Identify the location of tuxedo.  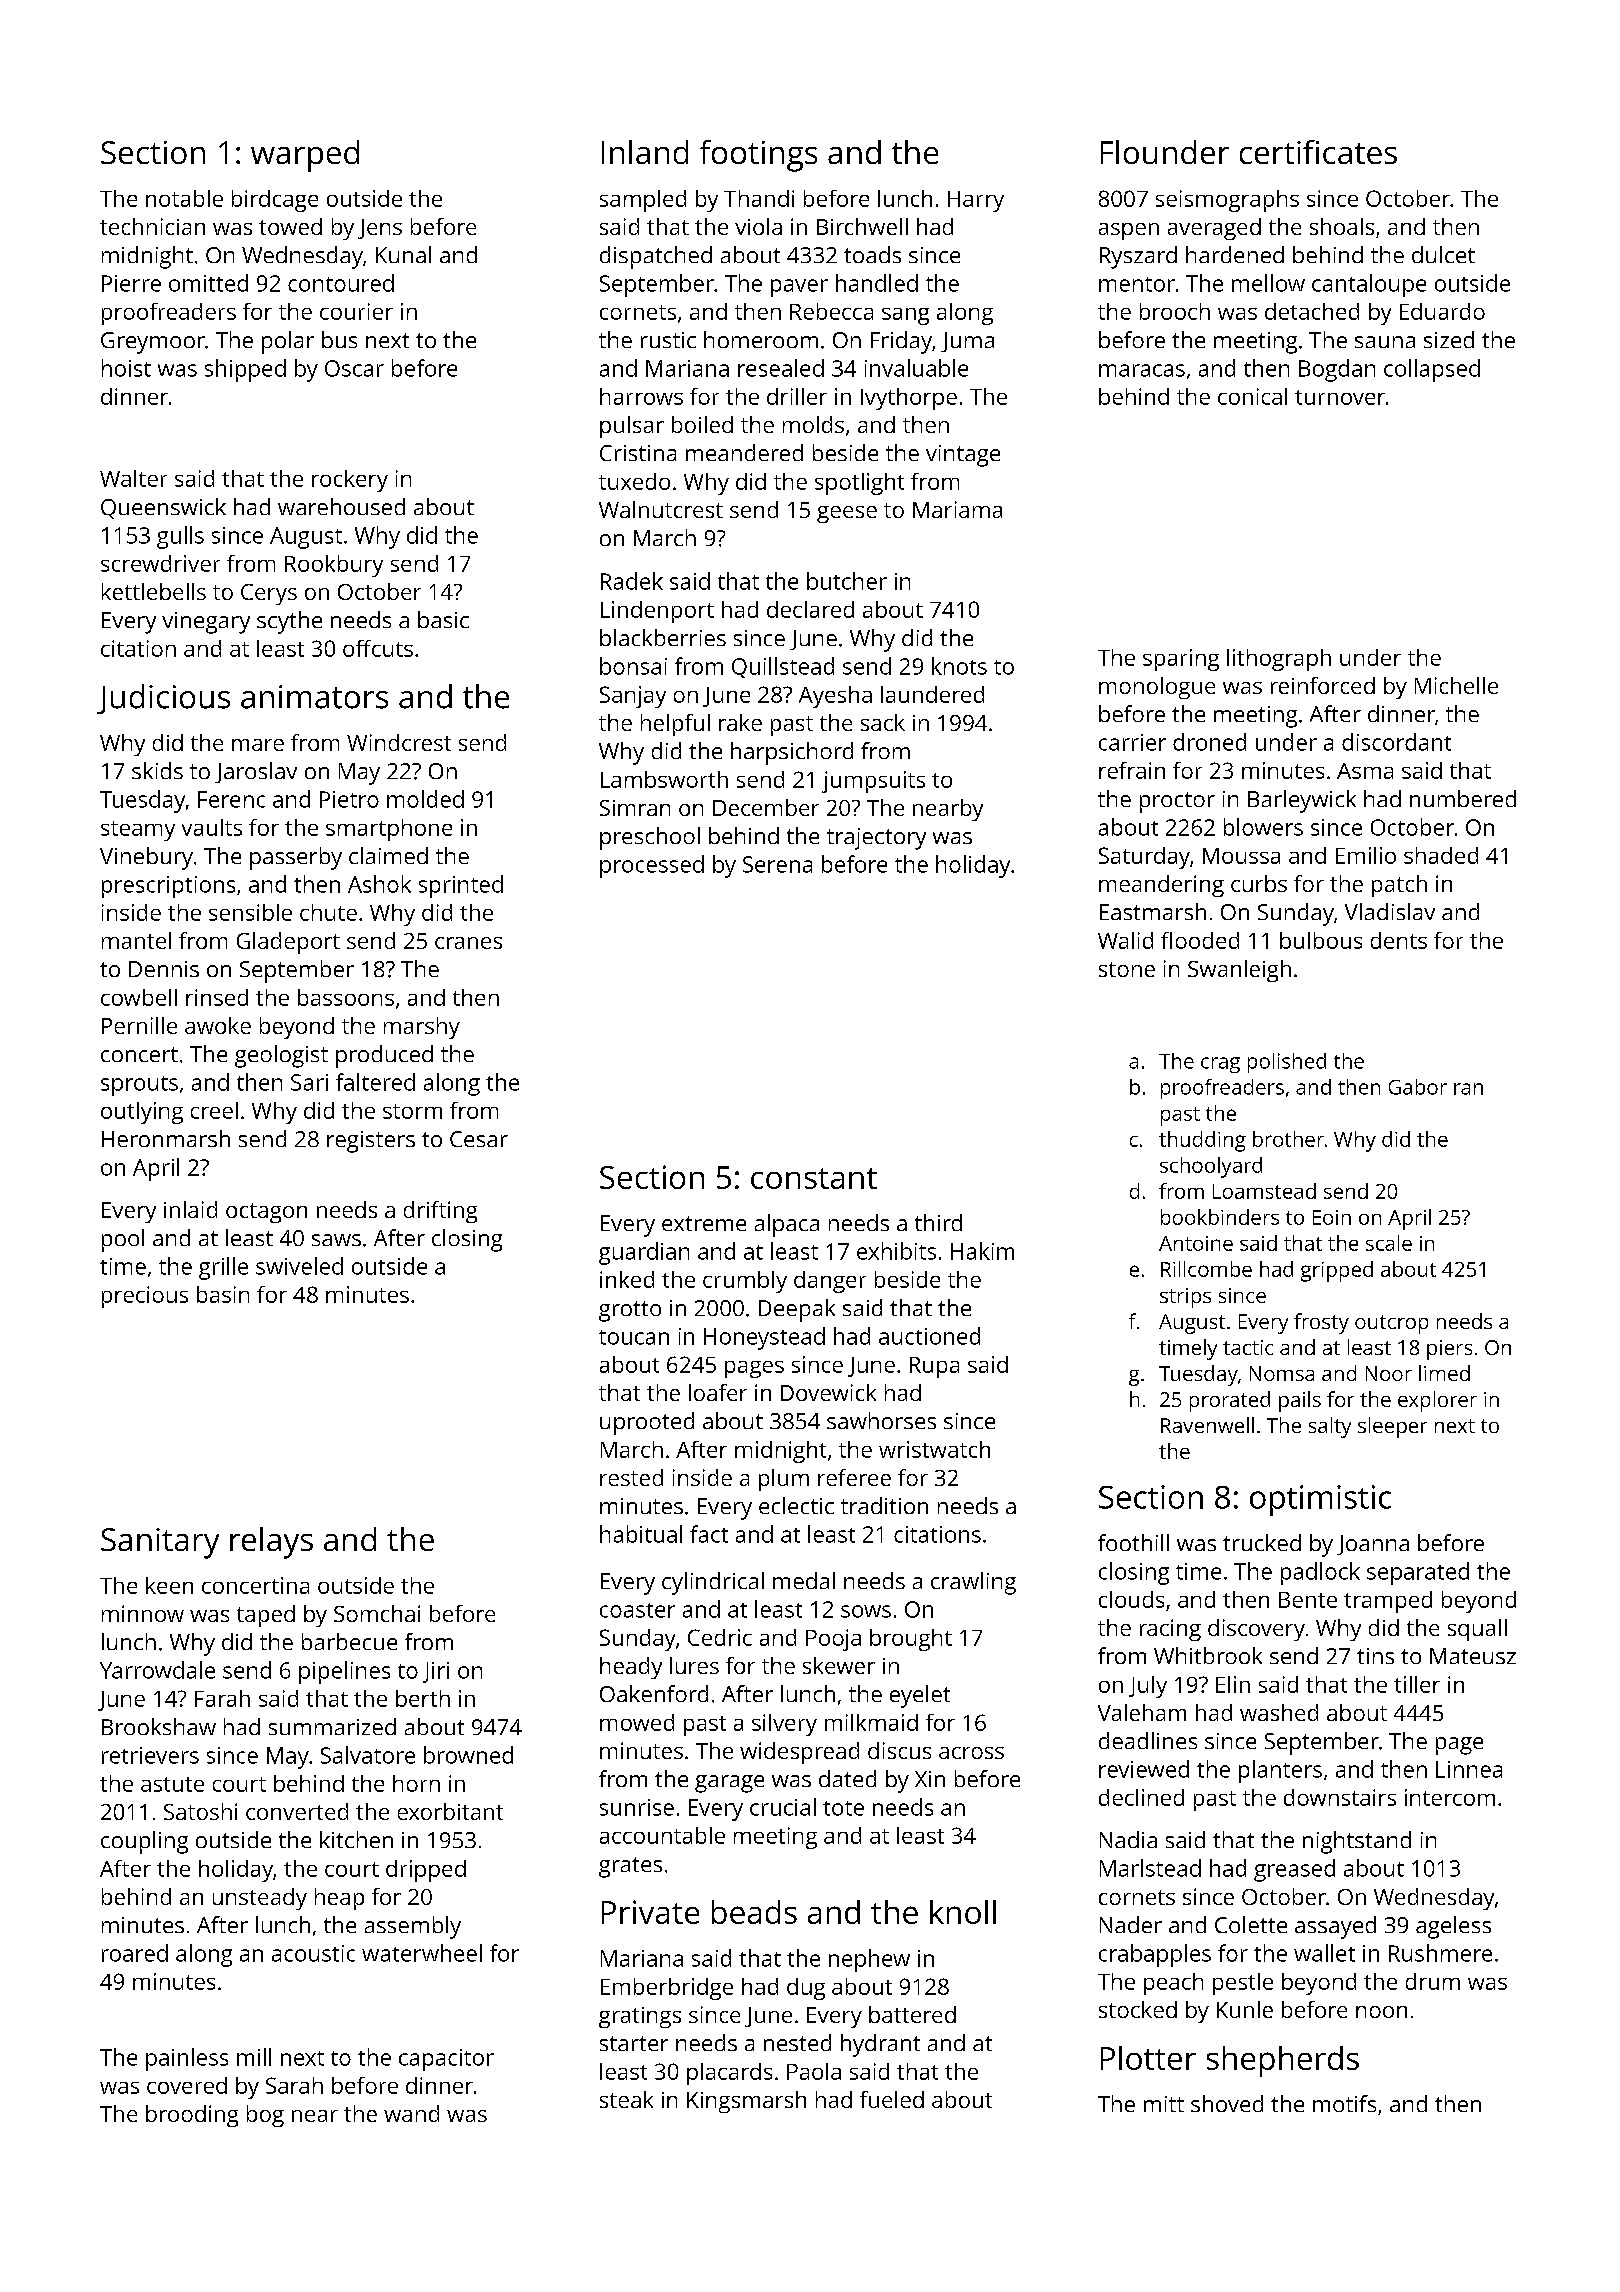
(634, 481).
